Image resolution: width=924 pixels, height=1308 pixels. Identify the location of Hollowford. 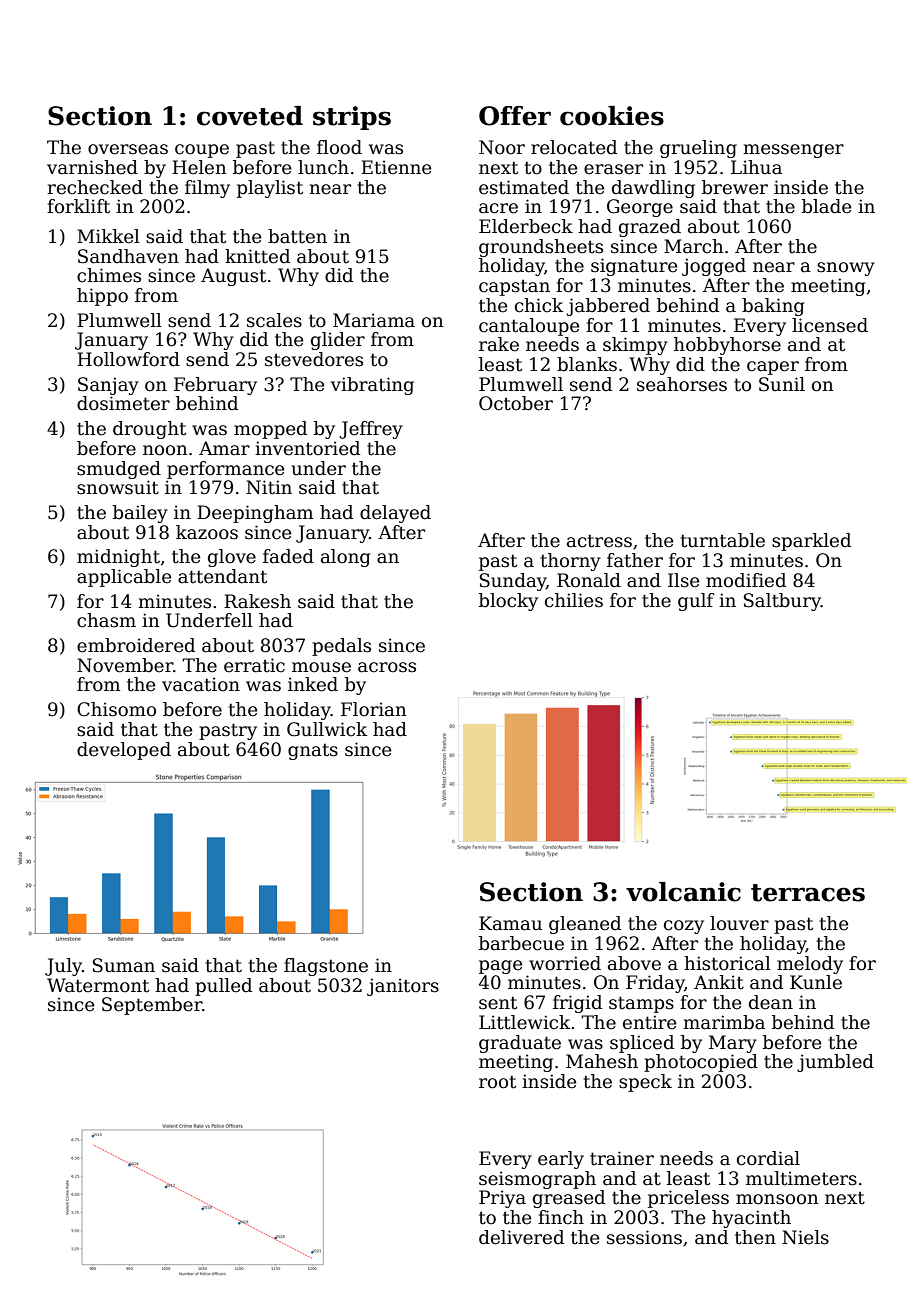
(128, 359).
